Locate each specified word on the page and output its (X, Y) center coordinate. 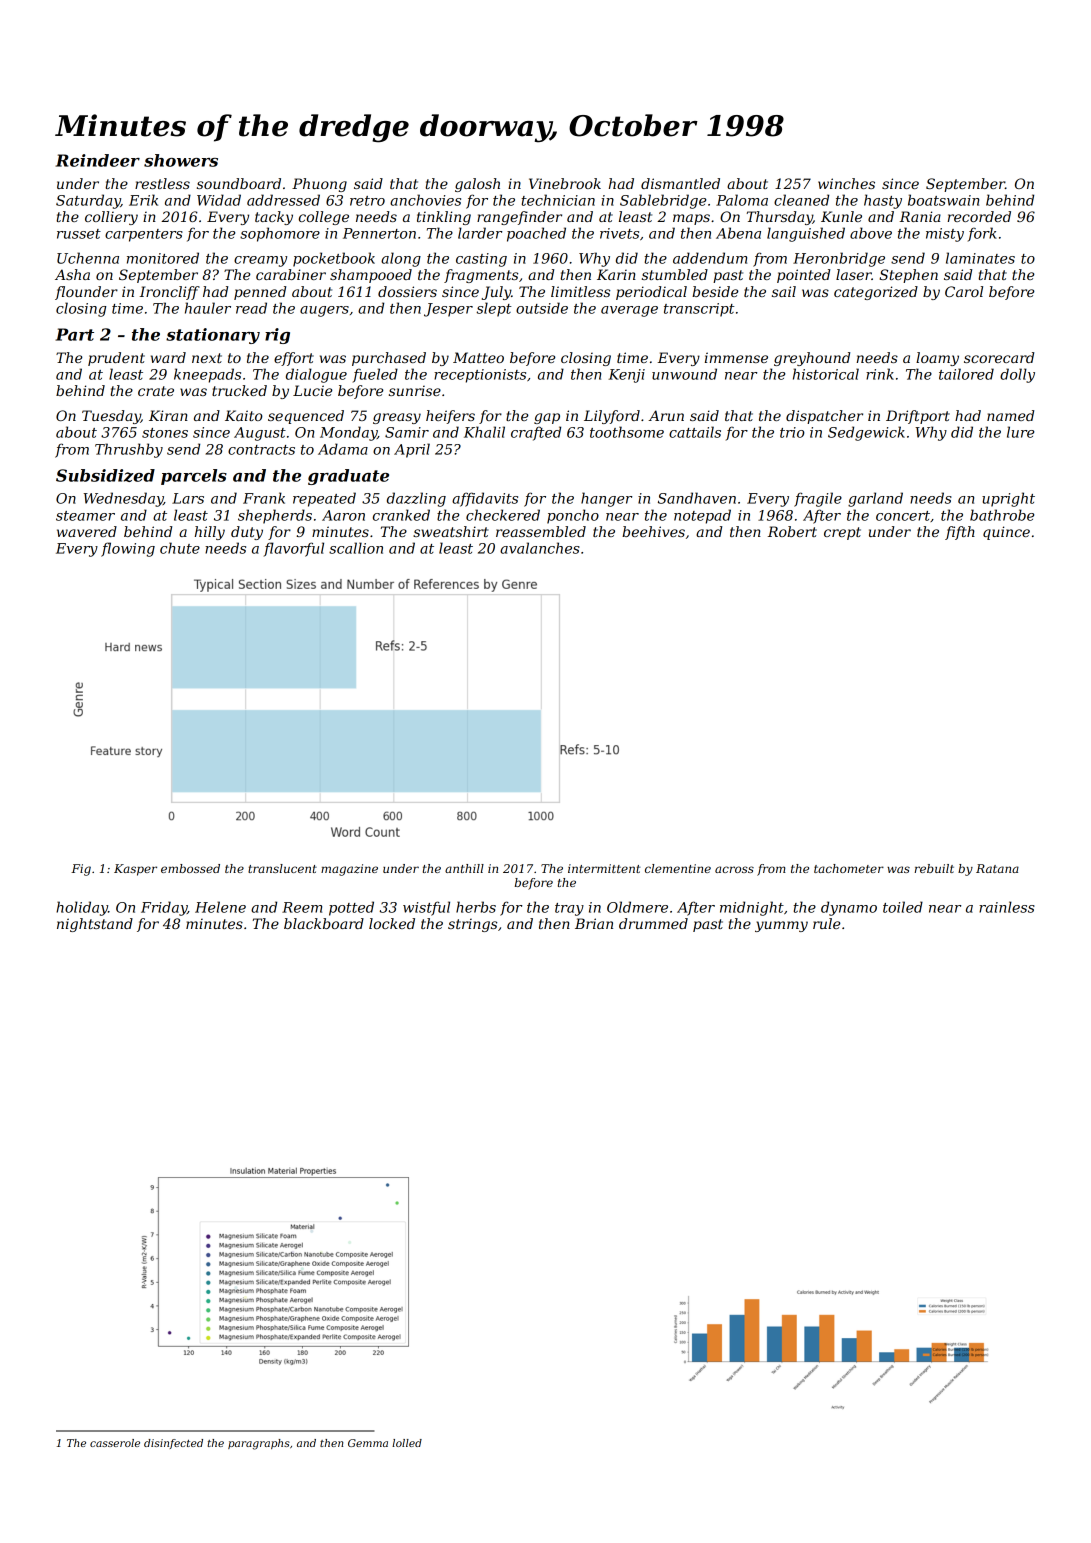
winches (846, 183)
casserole (115, 1443)
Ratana (997, 868)
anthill (464, 868)
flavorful (294, 549)
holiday (82, 908)
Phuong (319, 185)
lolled (407, 1443)
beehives (653, 531)
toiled (903, 907)
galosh (477, 185)
